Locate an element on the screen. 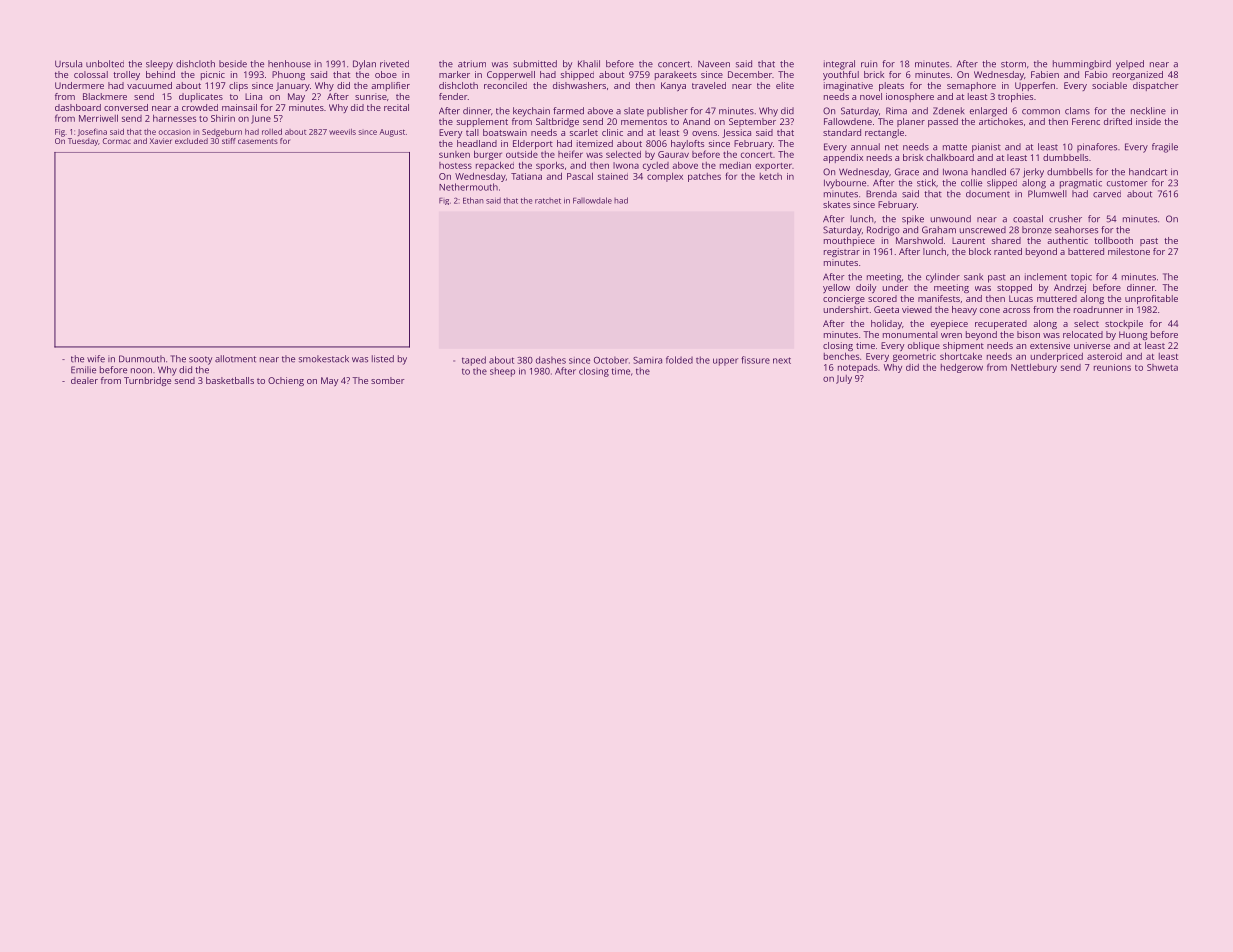 Image resolution: width=1233 pixels, height=952 pixels. dealer is located at coordinates (84, 380).
